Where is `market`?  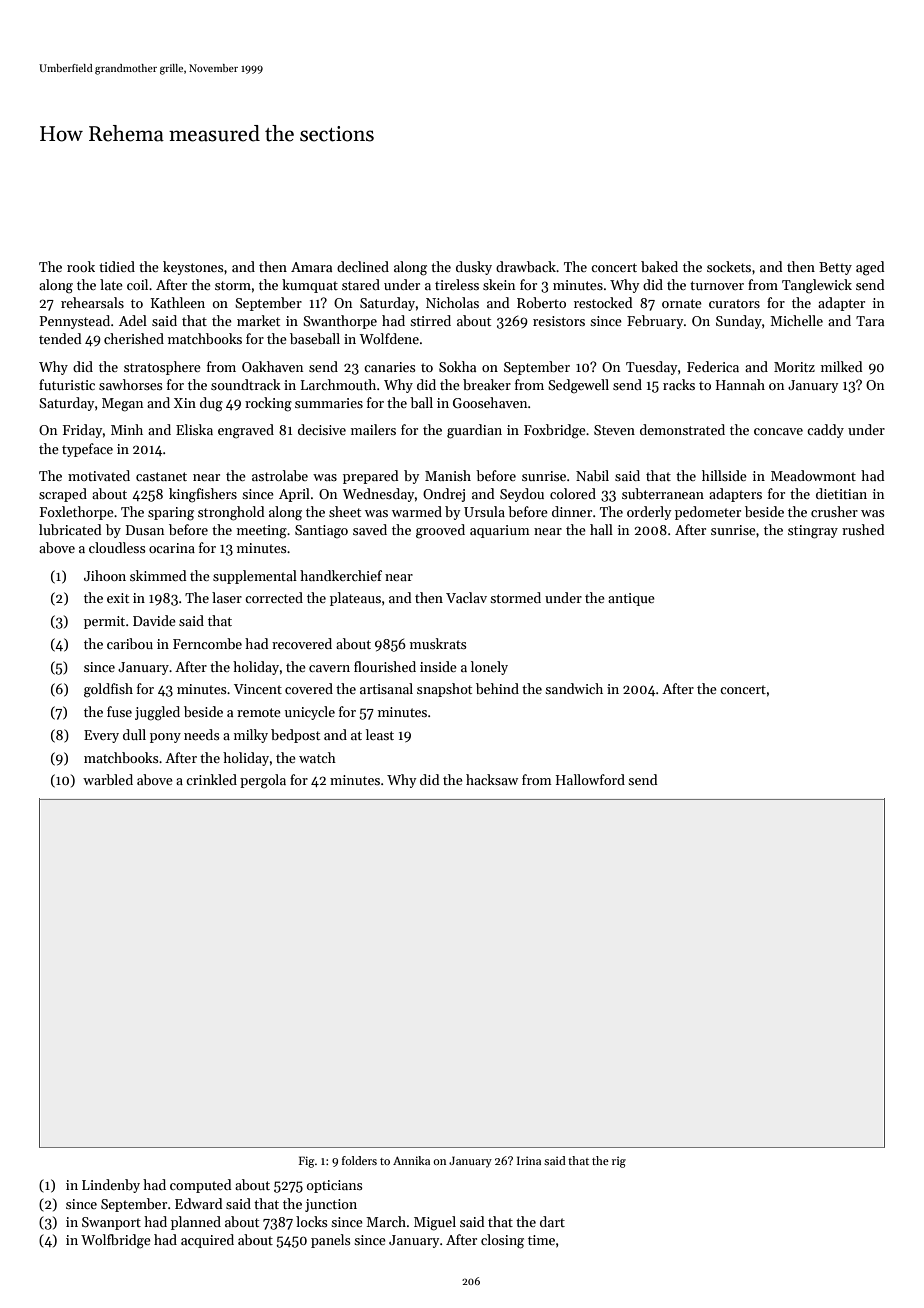 market is located at coordinates (258, 320).
